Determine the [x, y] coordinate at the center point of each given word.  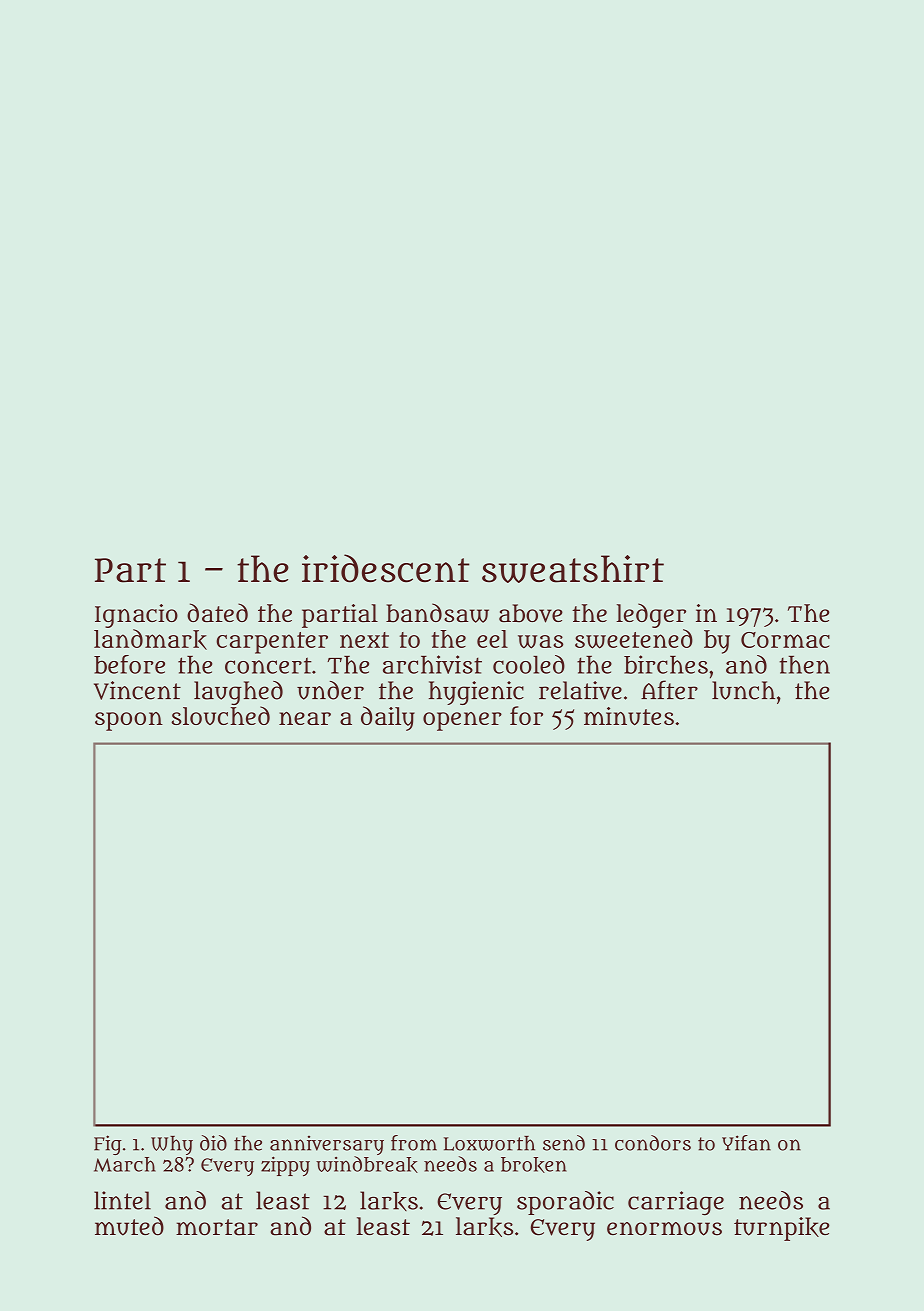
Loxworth [489, 1143]
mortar [217, 1227]
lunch [743, 690]
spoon [129, 721]
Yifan [746, 1143]
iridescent [386, 568]
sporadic [565, 1203]
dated [217, 612]
